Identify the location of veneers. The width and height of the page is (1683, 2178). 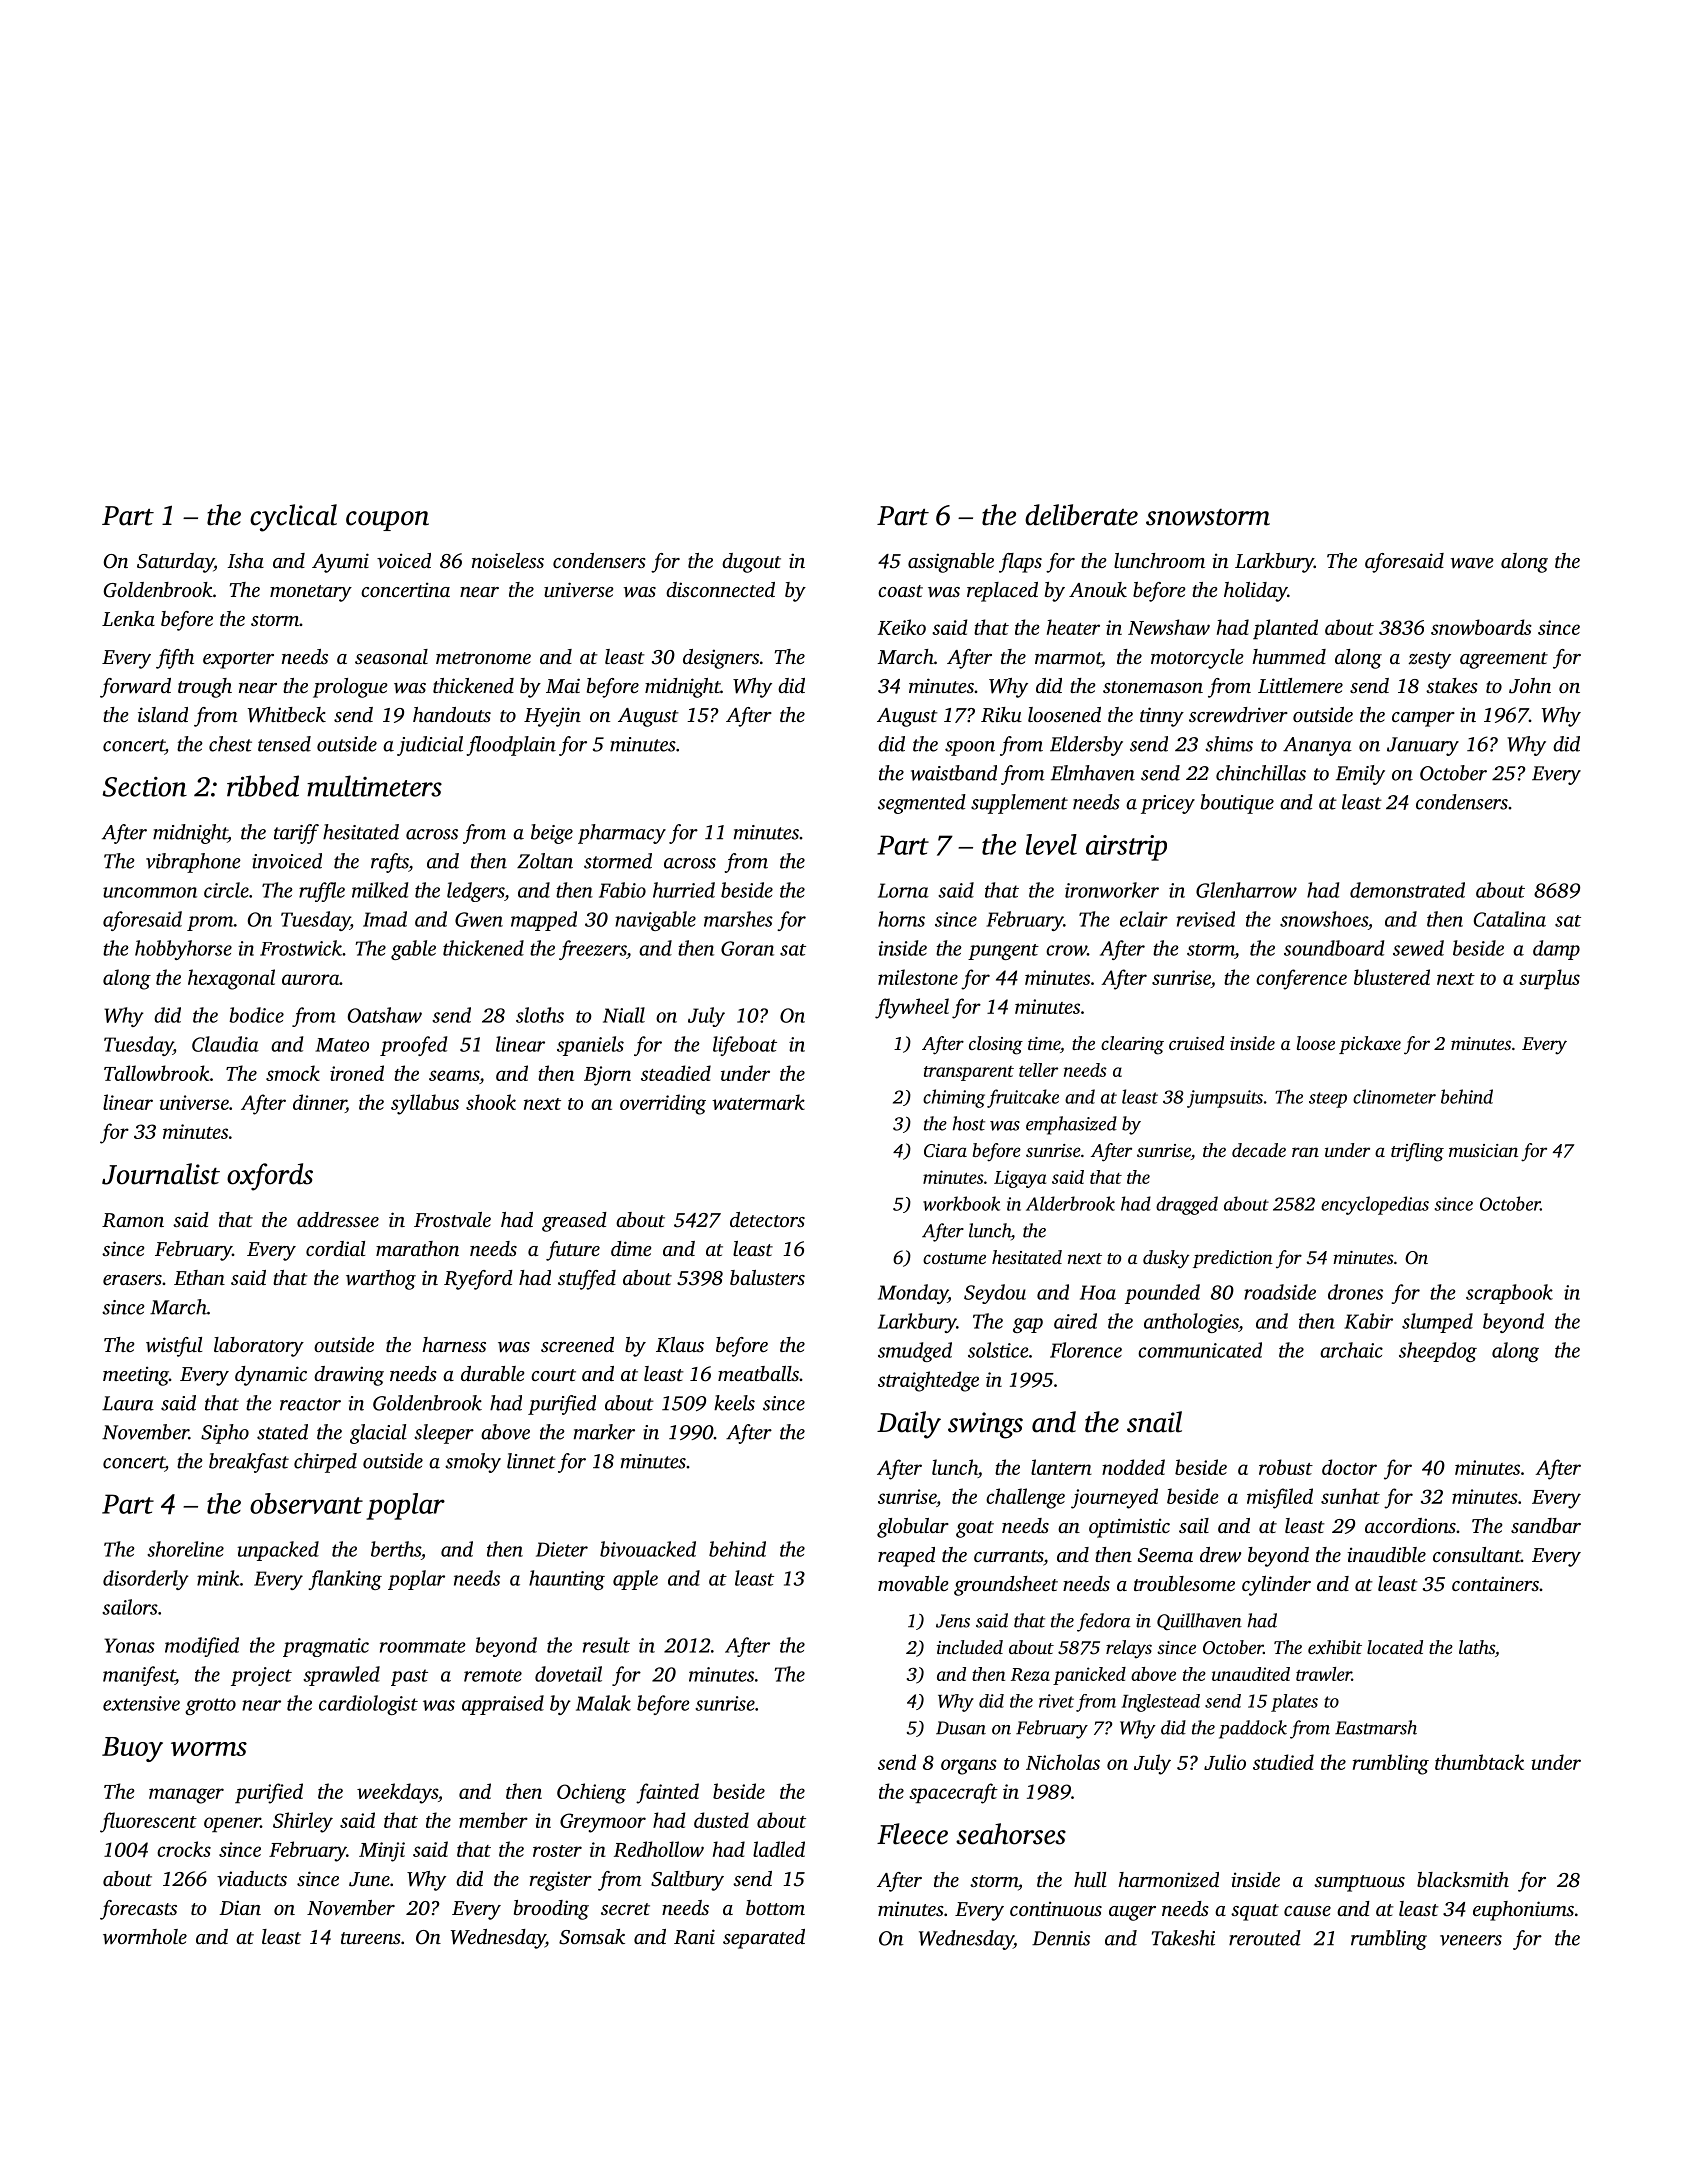
(1471, 1940).
